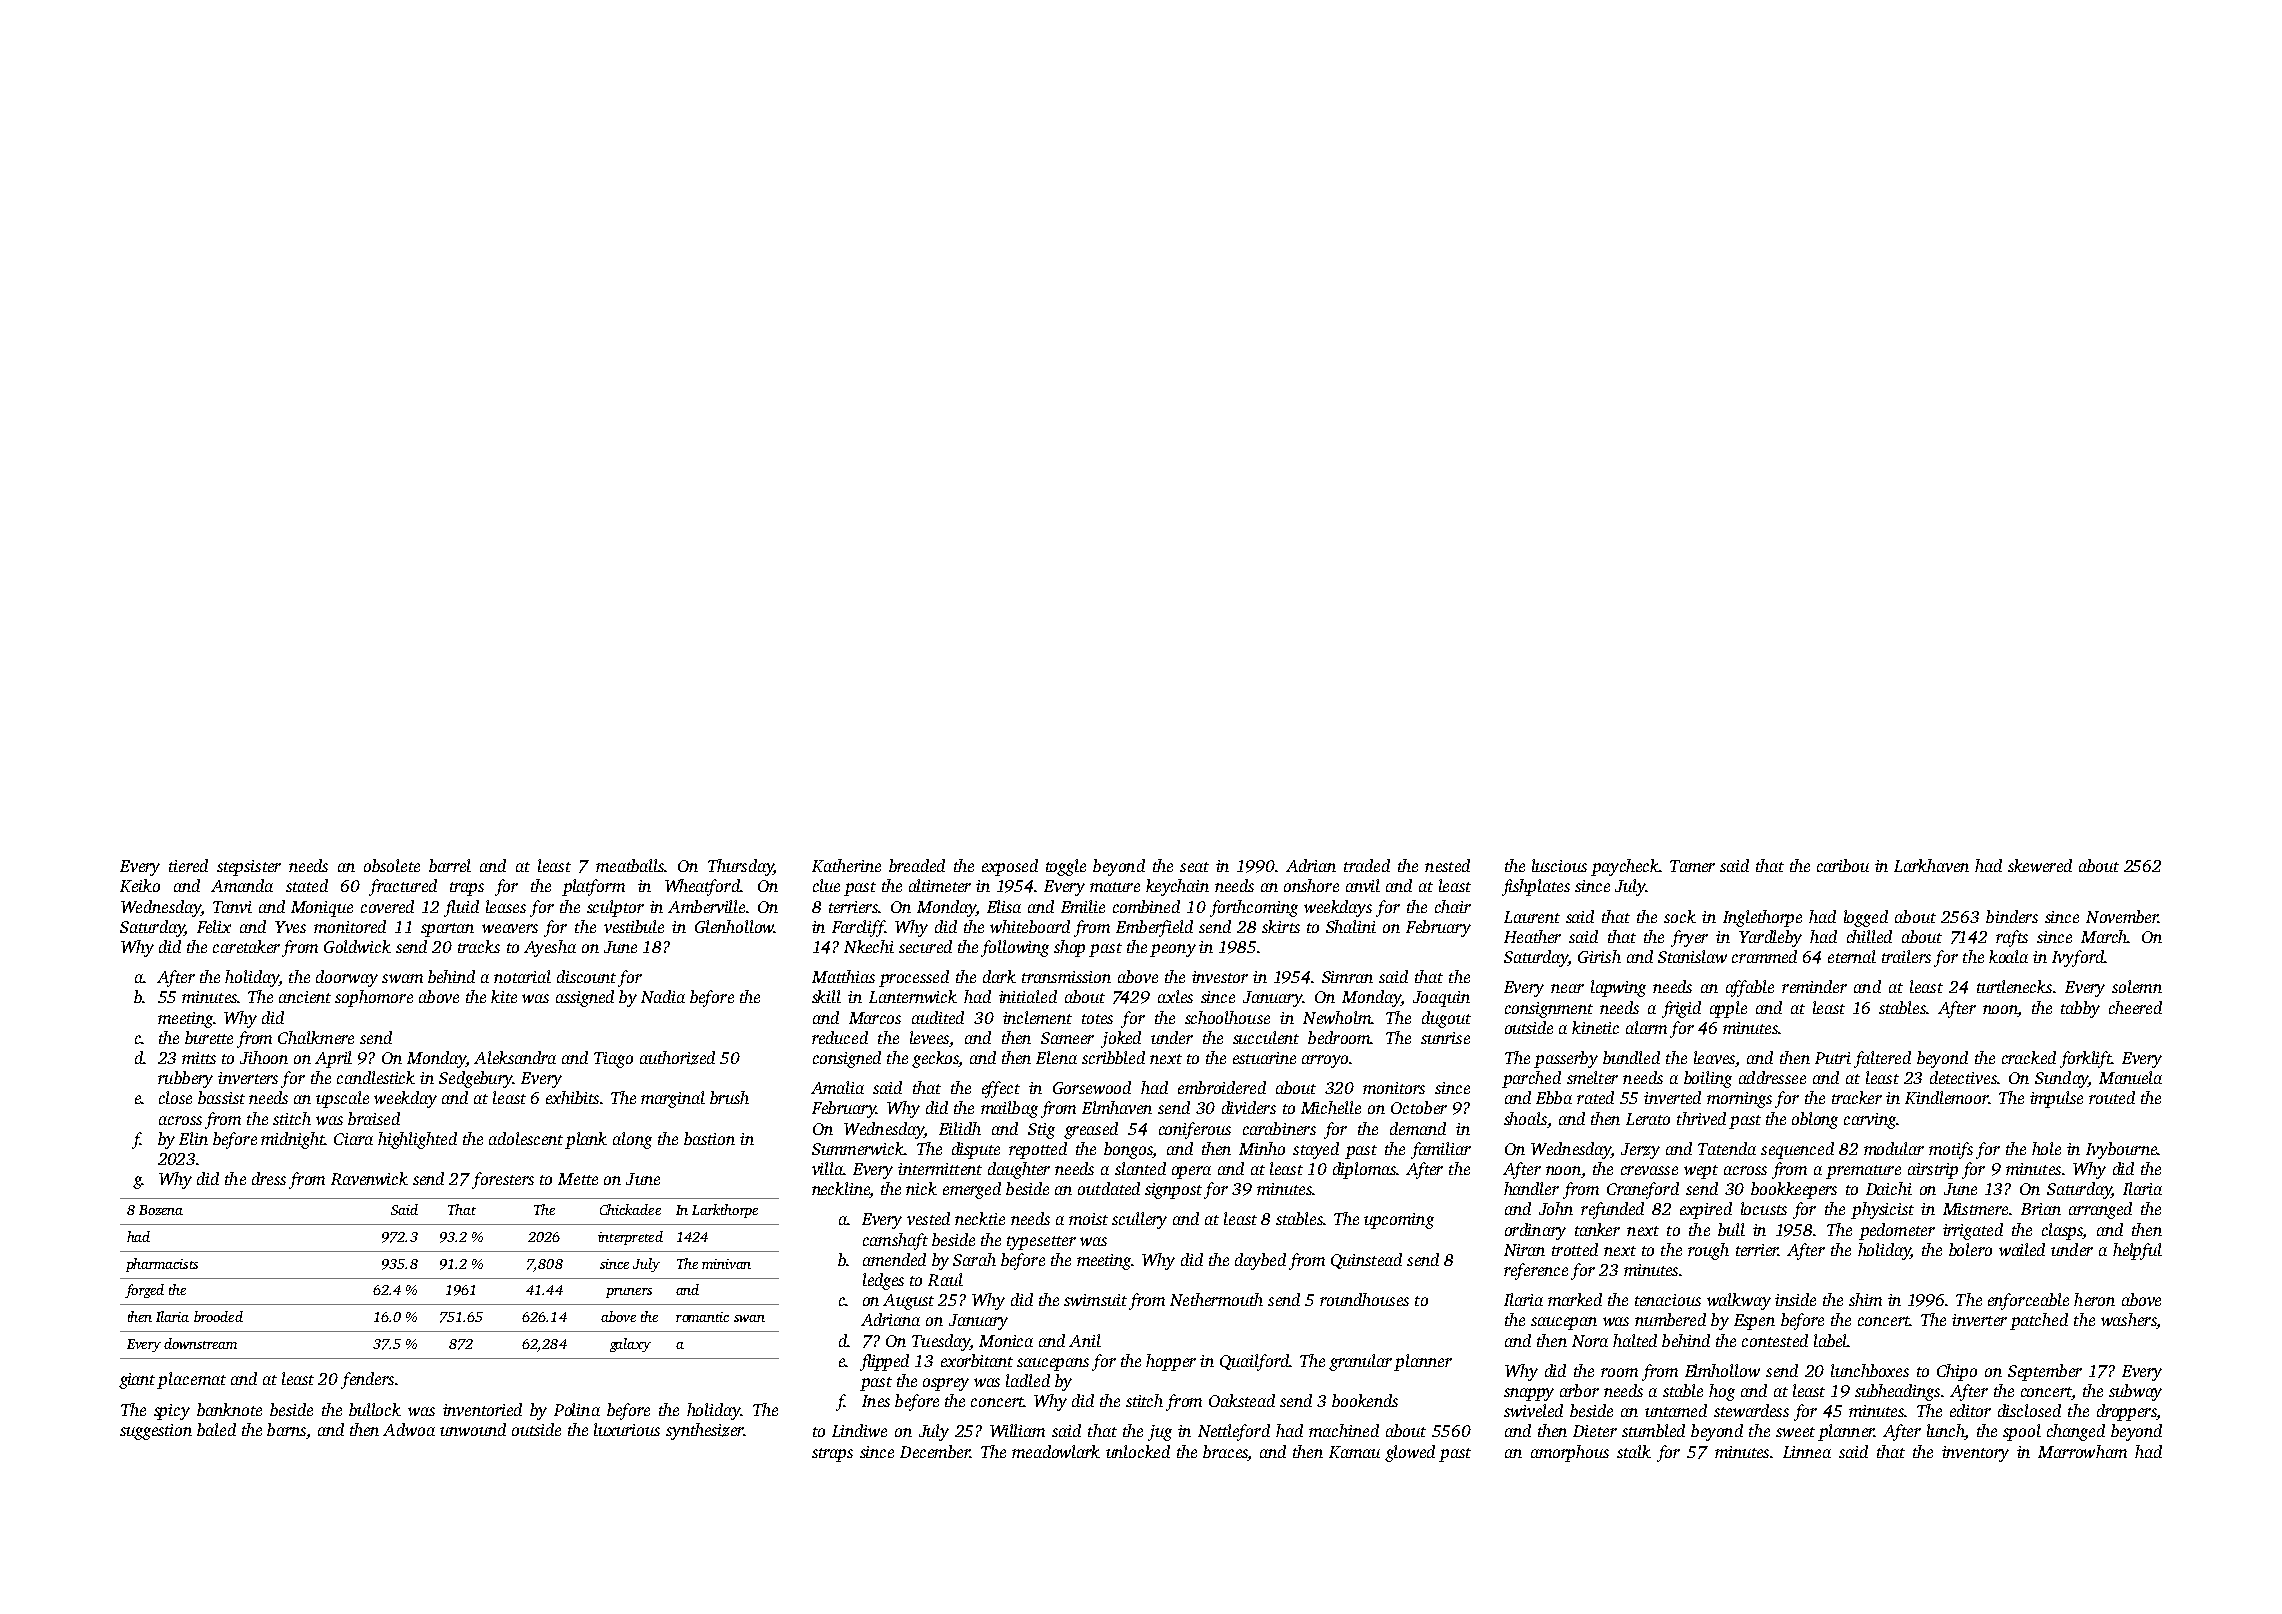 This document has height=1614, width=2282. What do you see at coordinates (895, 1241) in the document?
I see `camshaft` at bounding box center [895, 1241].
